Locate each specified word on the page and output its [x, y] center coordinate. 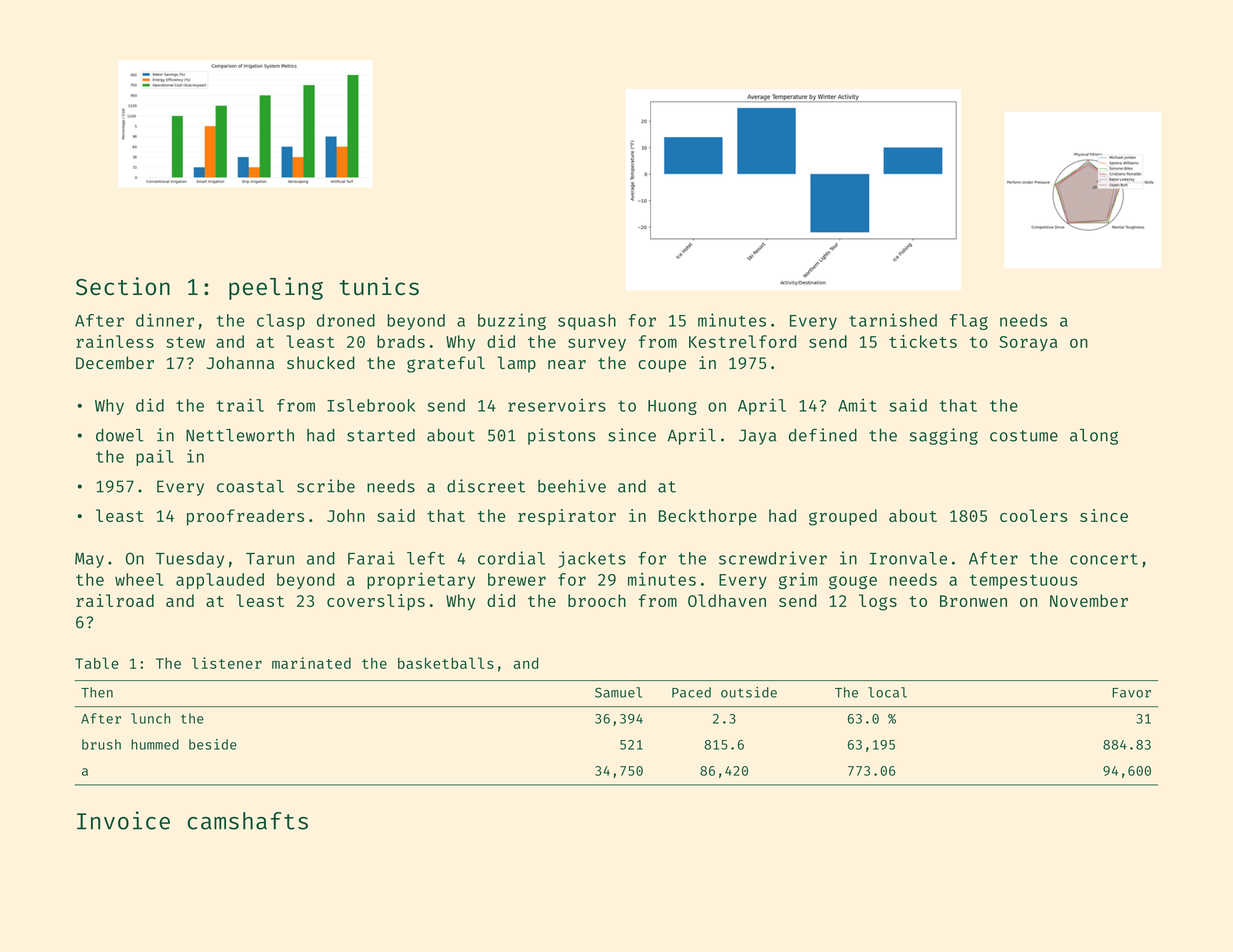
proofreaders [245, 517]
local [887, 692]
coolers [1034, 515]
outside [749, 692]
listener [227, 663]
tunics [379, 286]
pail [155, 457]
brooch [597, 600]
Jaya [757, 437]
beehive [572, 486]
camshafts [247, 821]
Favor [1131, 693]
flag [969, 322]
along [1094, 437]
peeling [276, 288]
